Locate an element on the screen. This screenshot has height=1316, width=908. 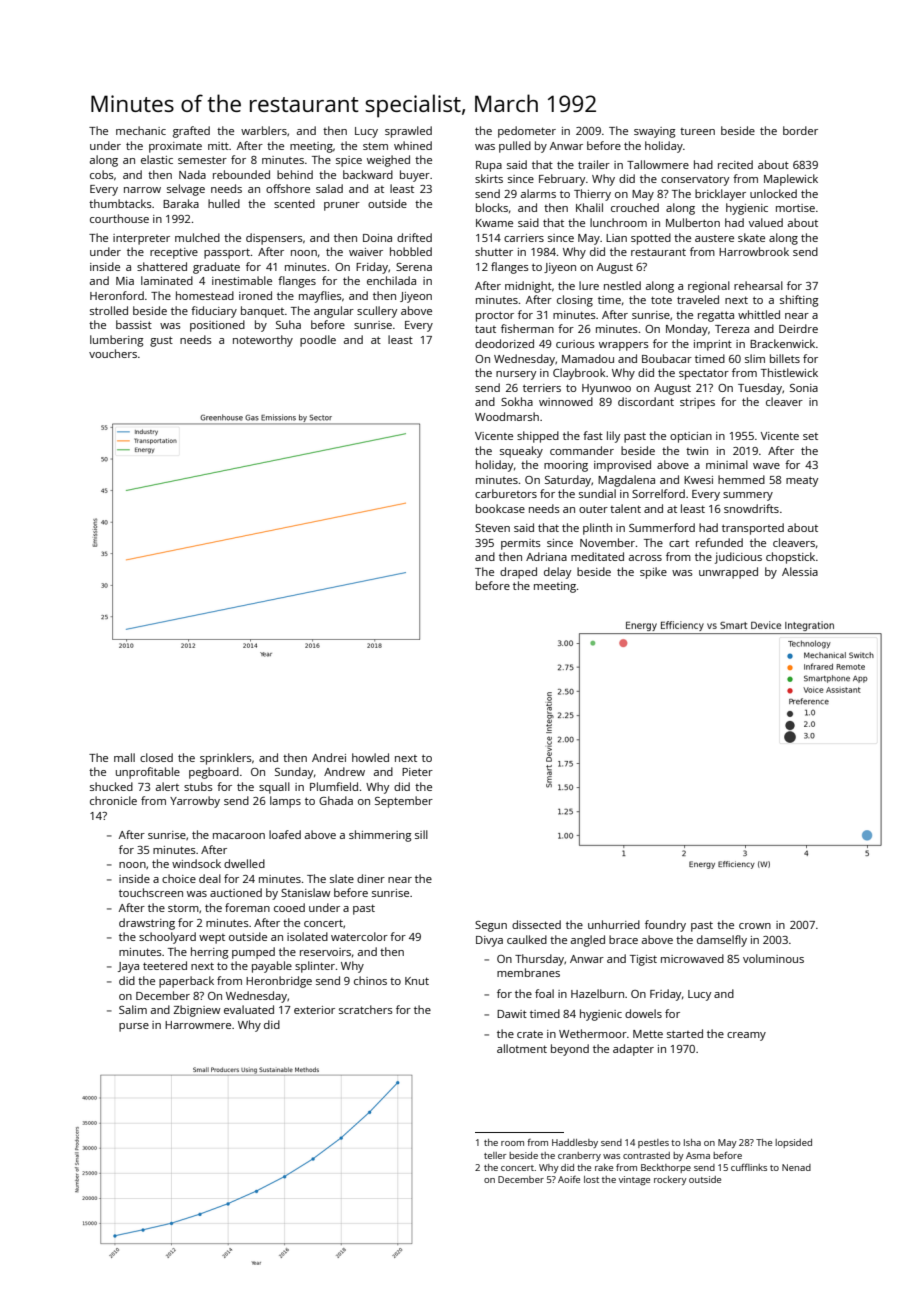
alert is located at coordinates (167, 786).
